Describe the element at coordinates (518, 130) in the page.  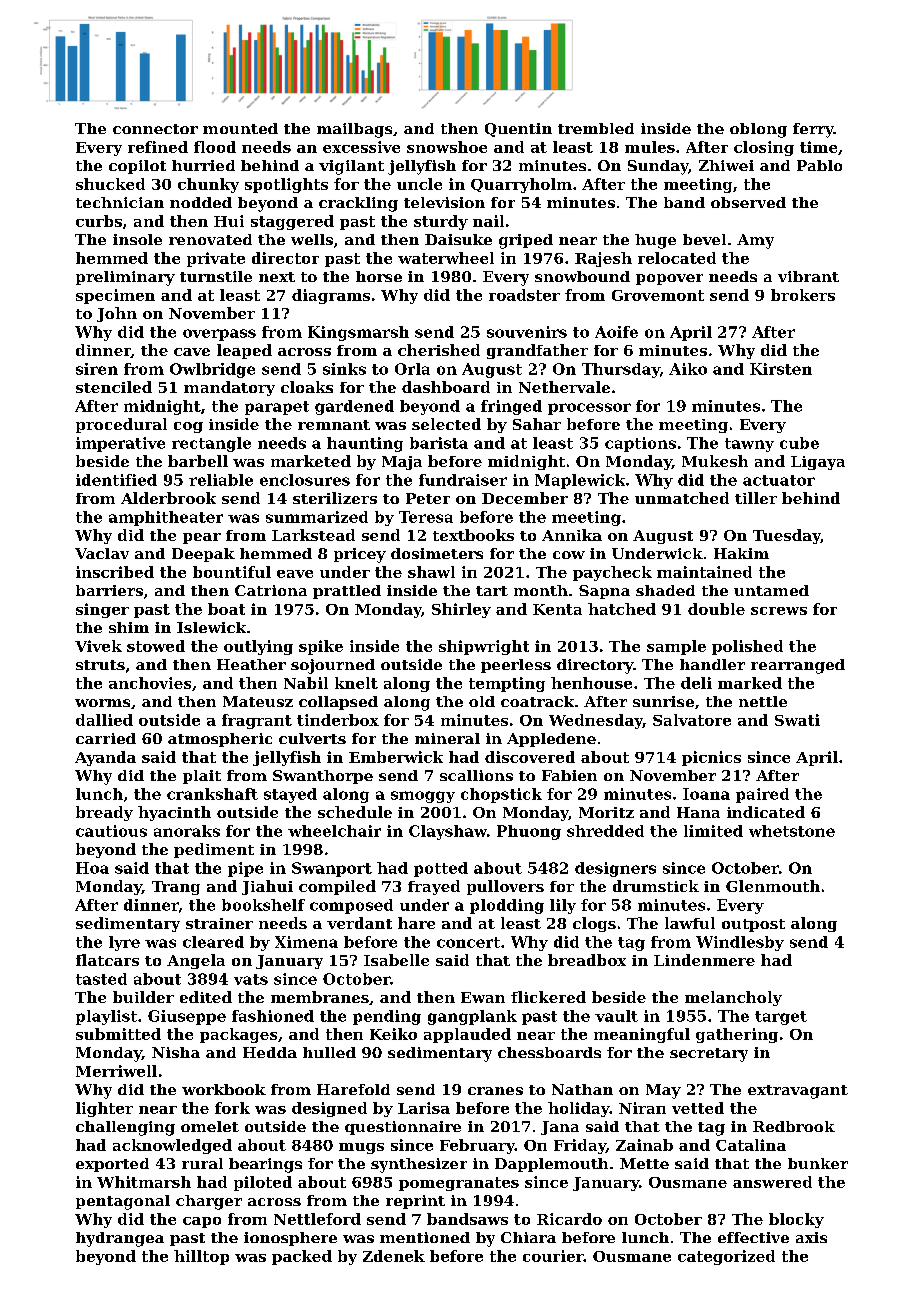
I see `Quentin` at that location.
